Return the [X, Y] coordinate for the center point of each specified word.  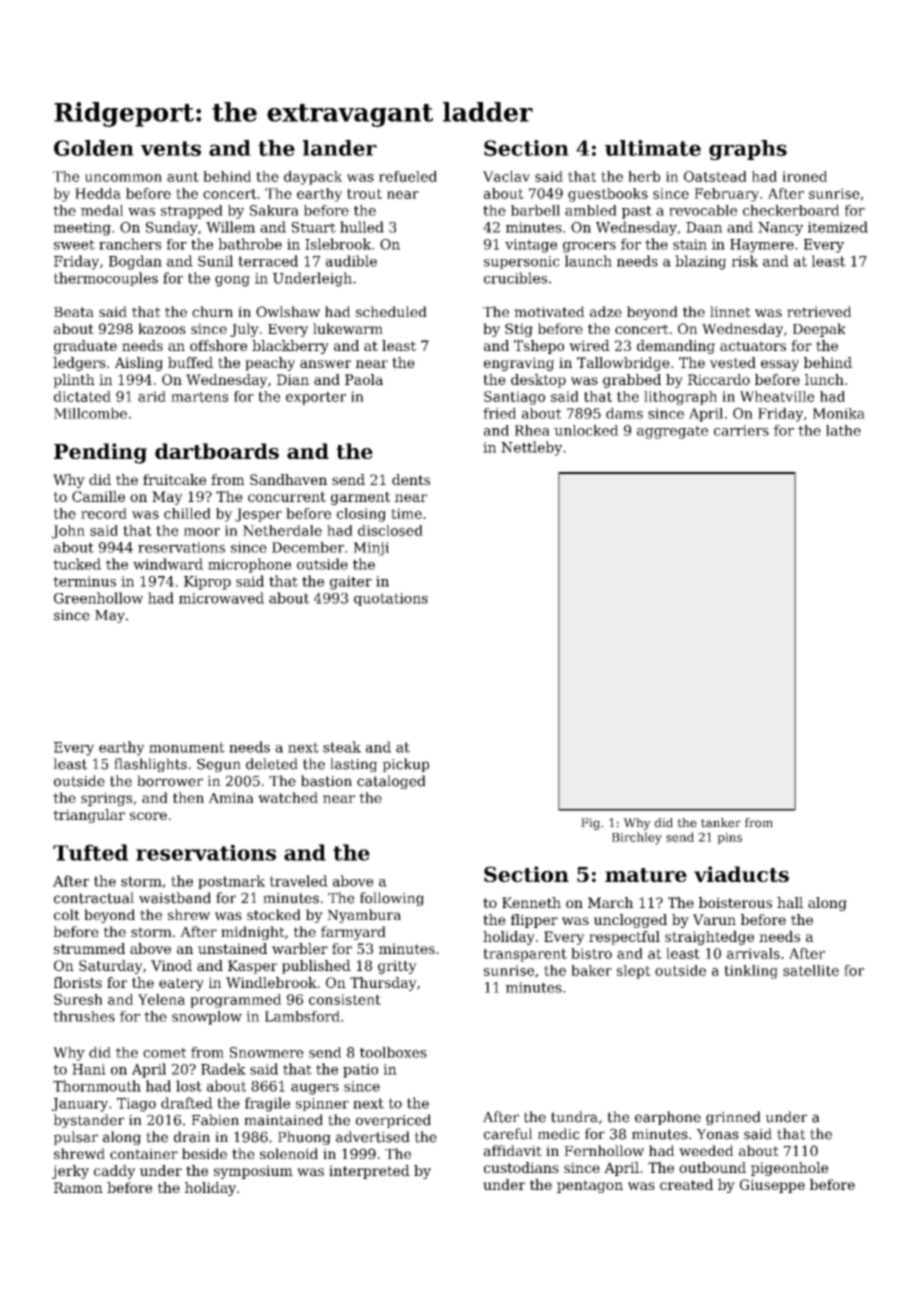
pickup [405, 765]
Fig [590, 824]
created [686, 1184]
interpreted [369, 1172]
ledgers [79, 364]
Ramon [78, 1187]
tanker [721, 823]
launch [588, 261]
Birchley [637, 838]
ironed [805, 176]
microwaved [221, 598]
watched [288, 797]
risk [745, 261]
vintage [531, 246]
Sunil [215, 261]
